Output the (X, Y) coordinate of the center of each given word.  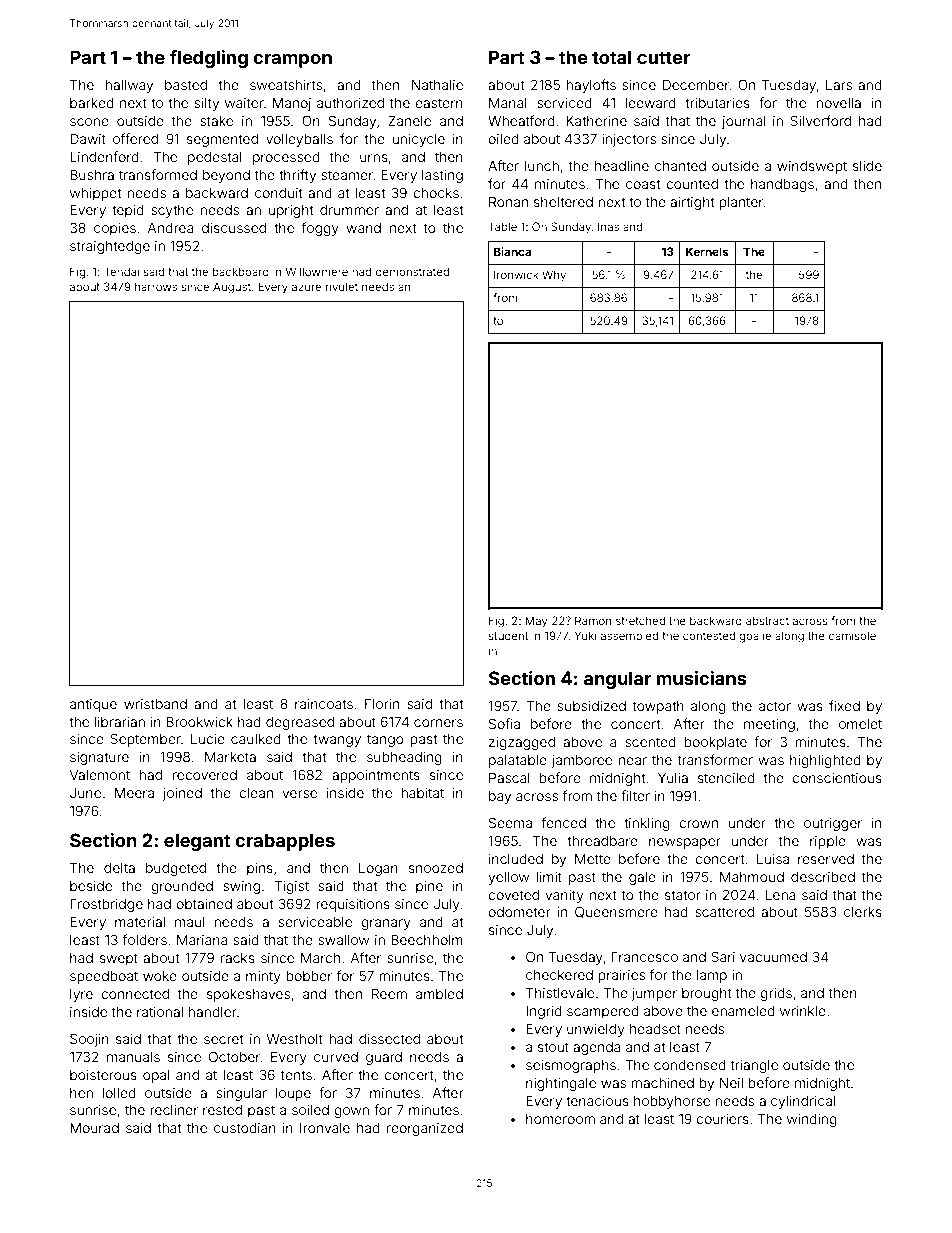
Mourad (94, 1128)
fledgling (208, 59)
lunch (542, 166)
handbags (782, 185)
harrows (156, 286)
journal (744, 122)
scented (650, 742)
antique (93, 705)
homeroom (560, 1119)
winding (812, 1120)
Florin (382, 704)
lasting (442, 176)
